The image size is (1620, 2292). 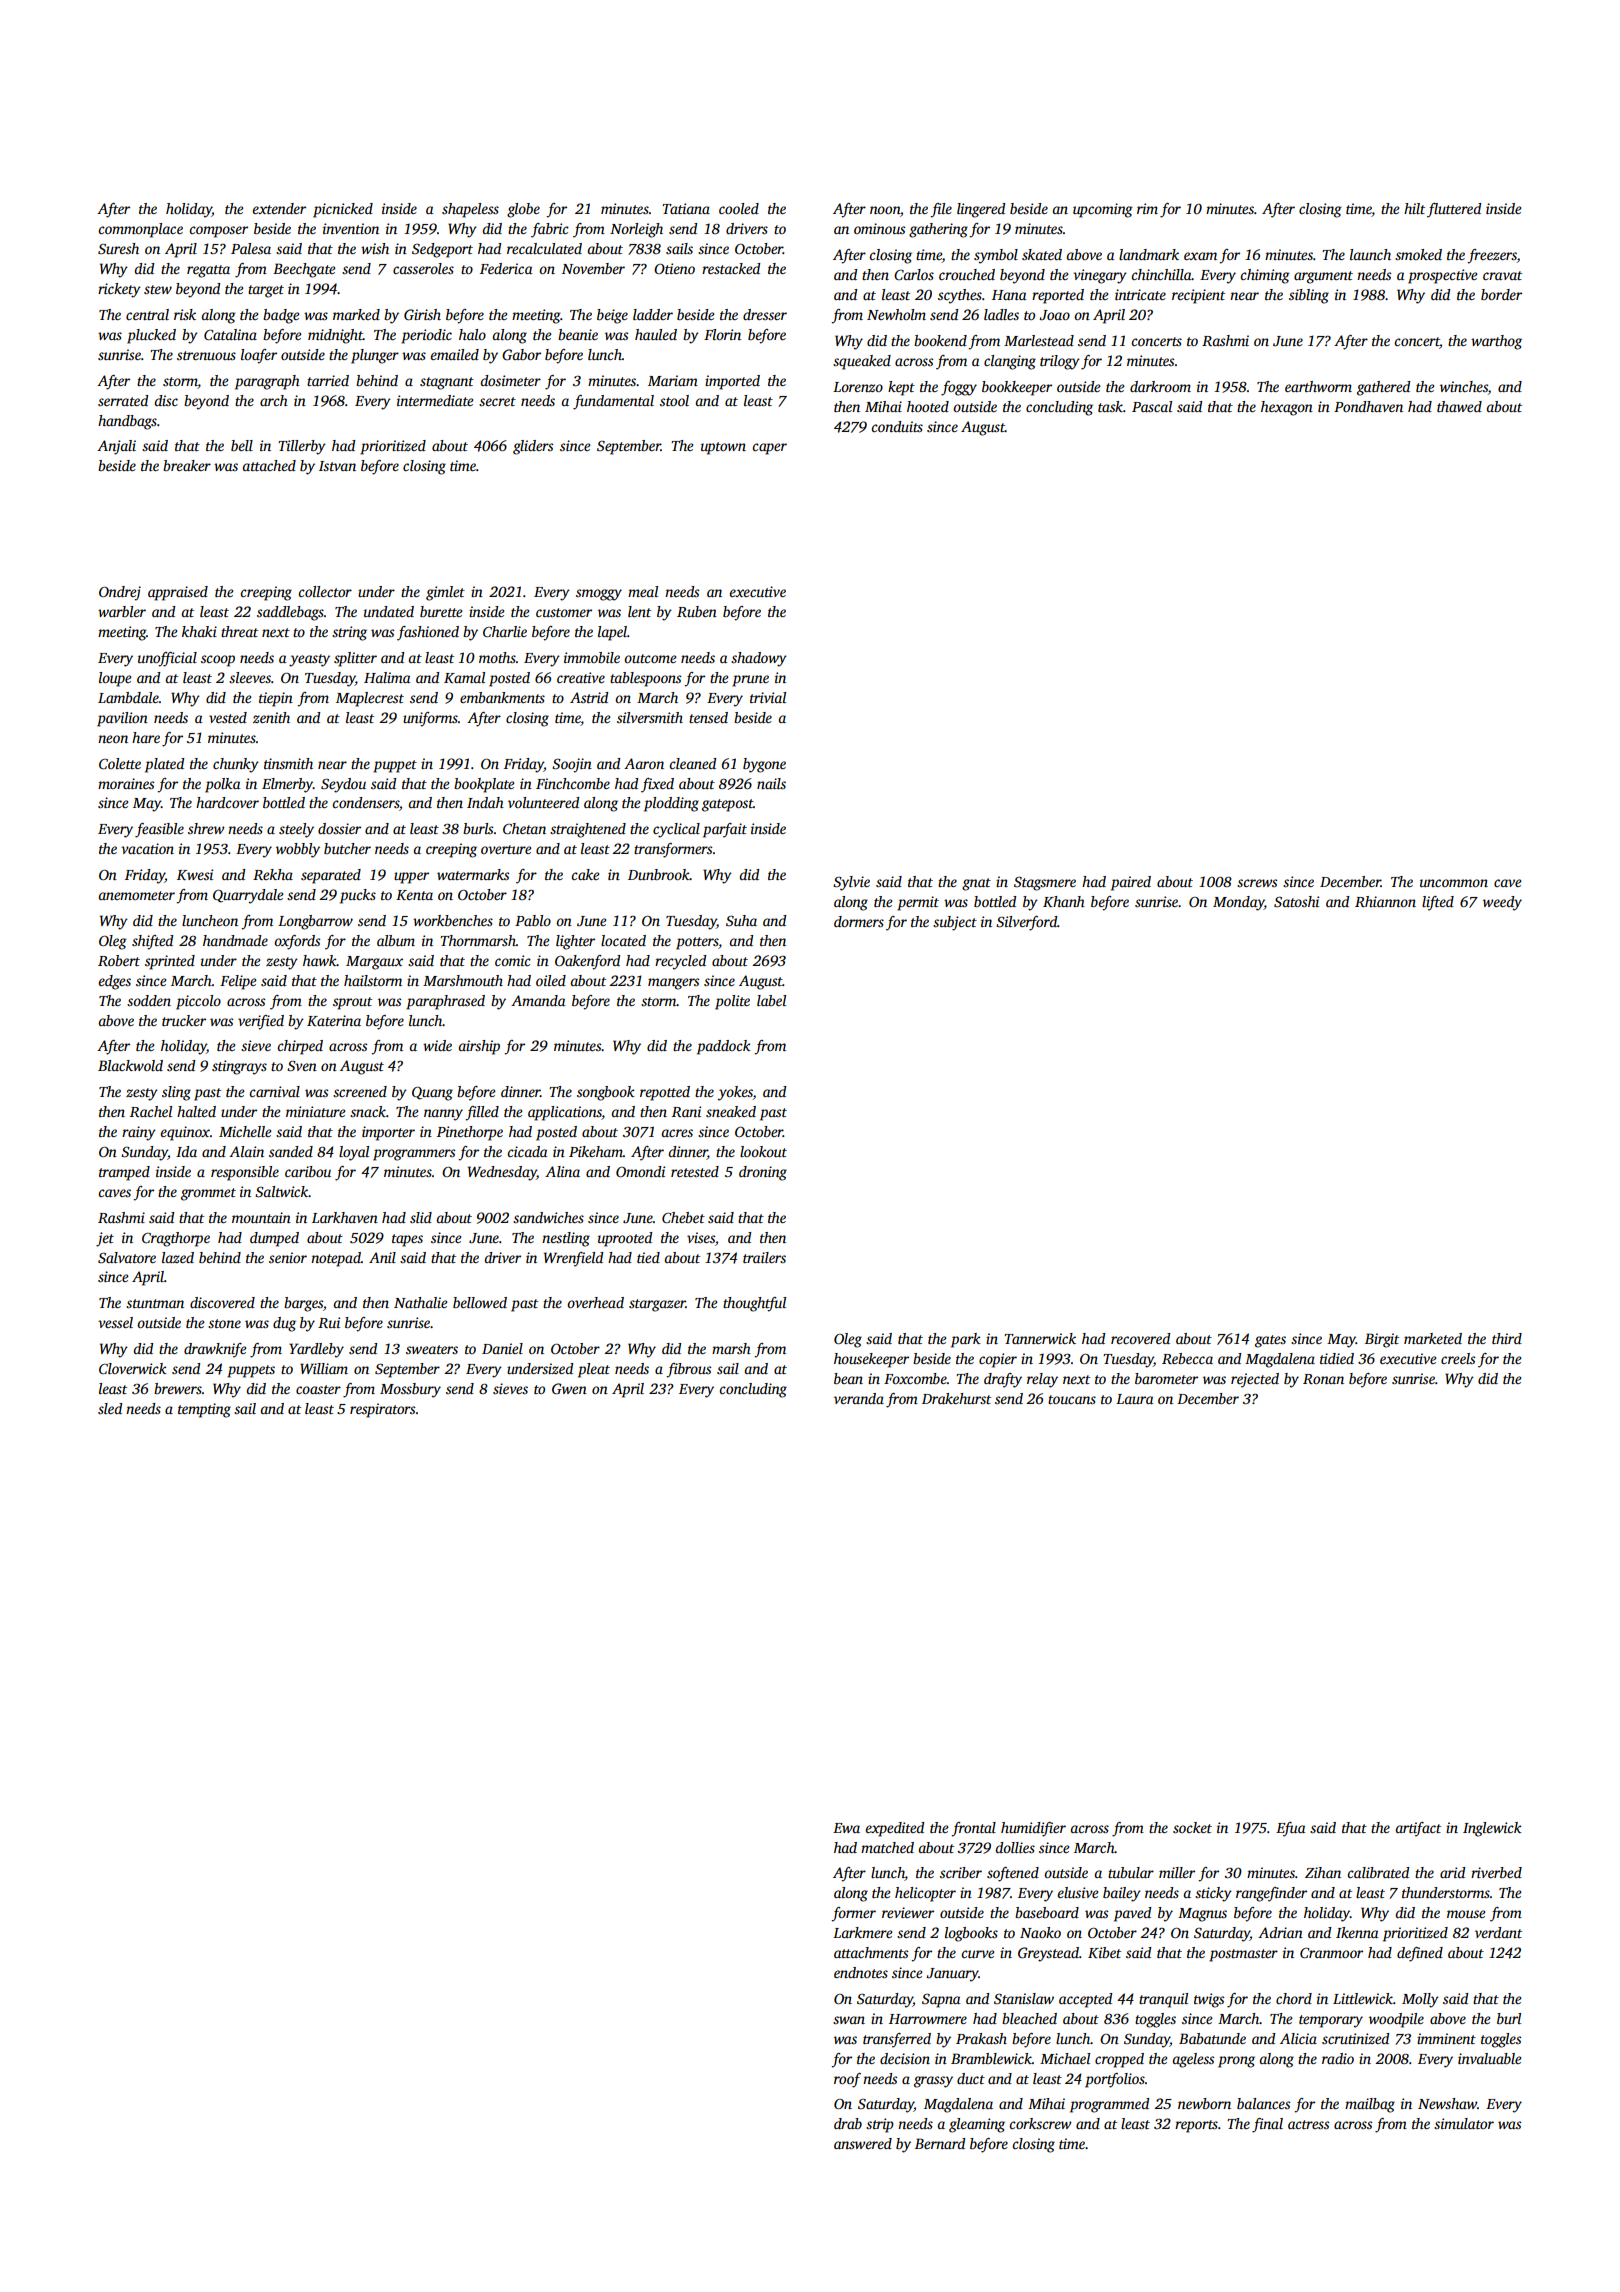 I want to click on dresser, so click(x=765, y=314).
